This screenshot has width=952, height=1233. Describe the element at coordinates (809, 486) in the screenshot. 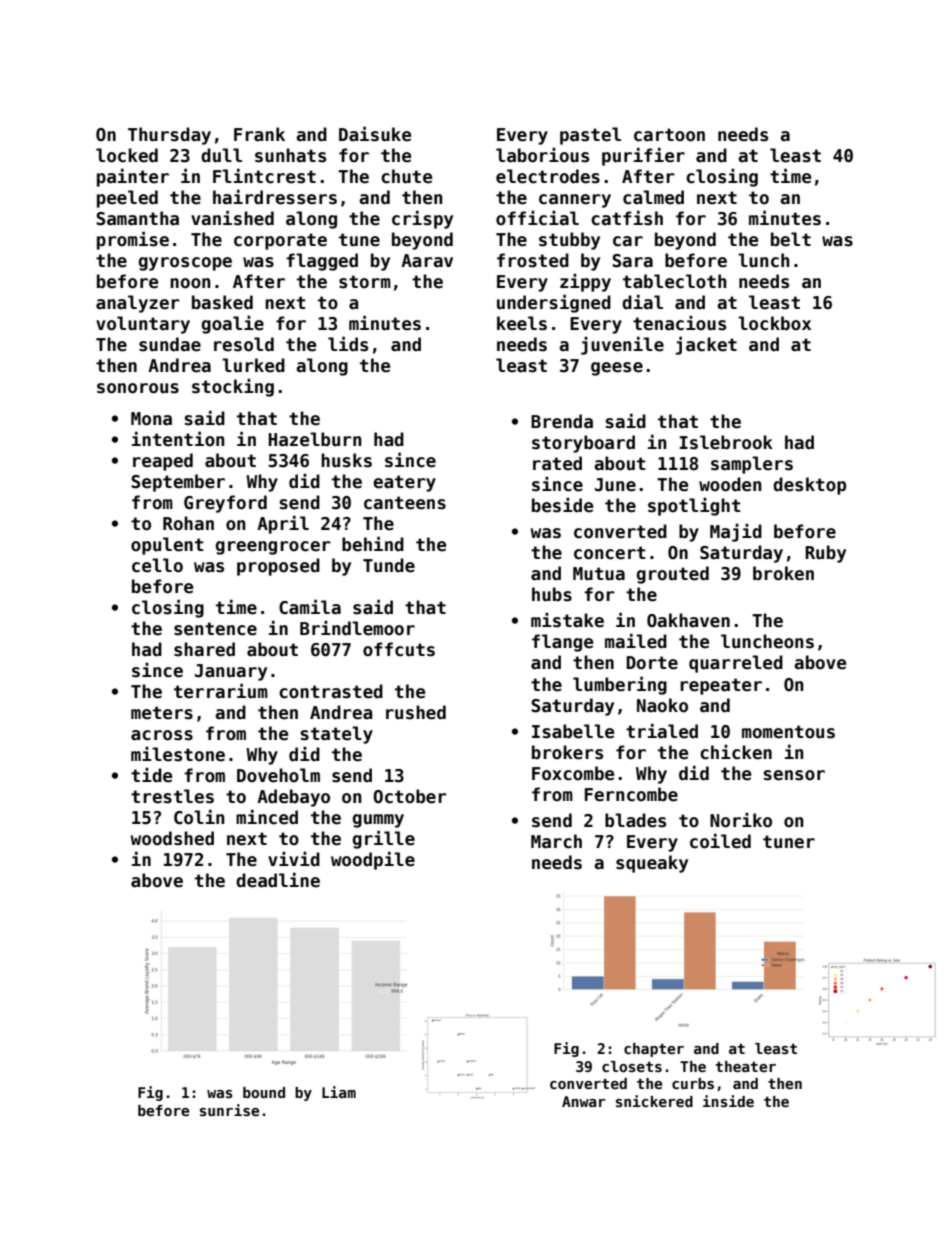

I see `desktop` at that location.
